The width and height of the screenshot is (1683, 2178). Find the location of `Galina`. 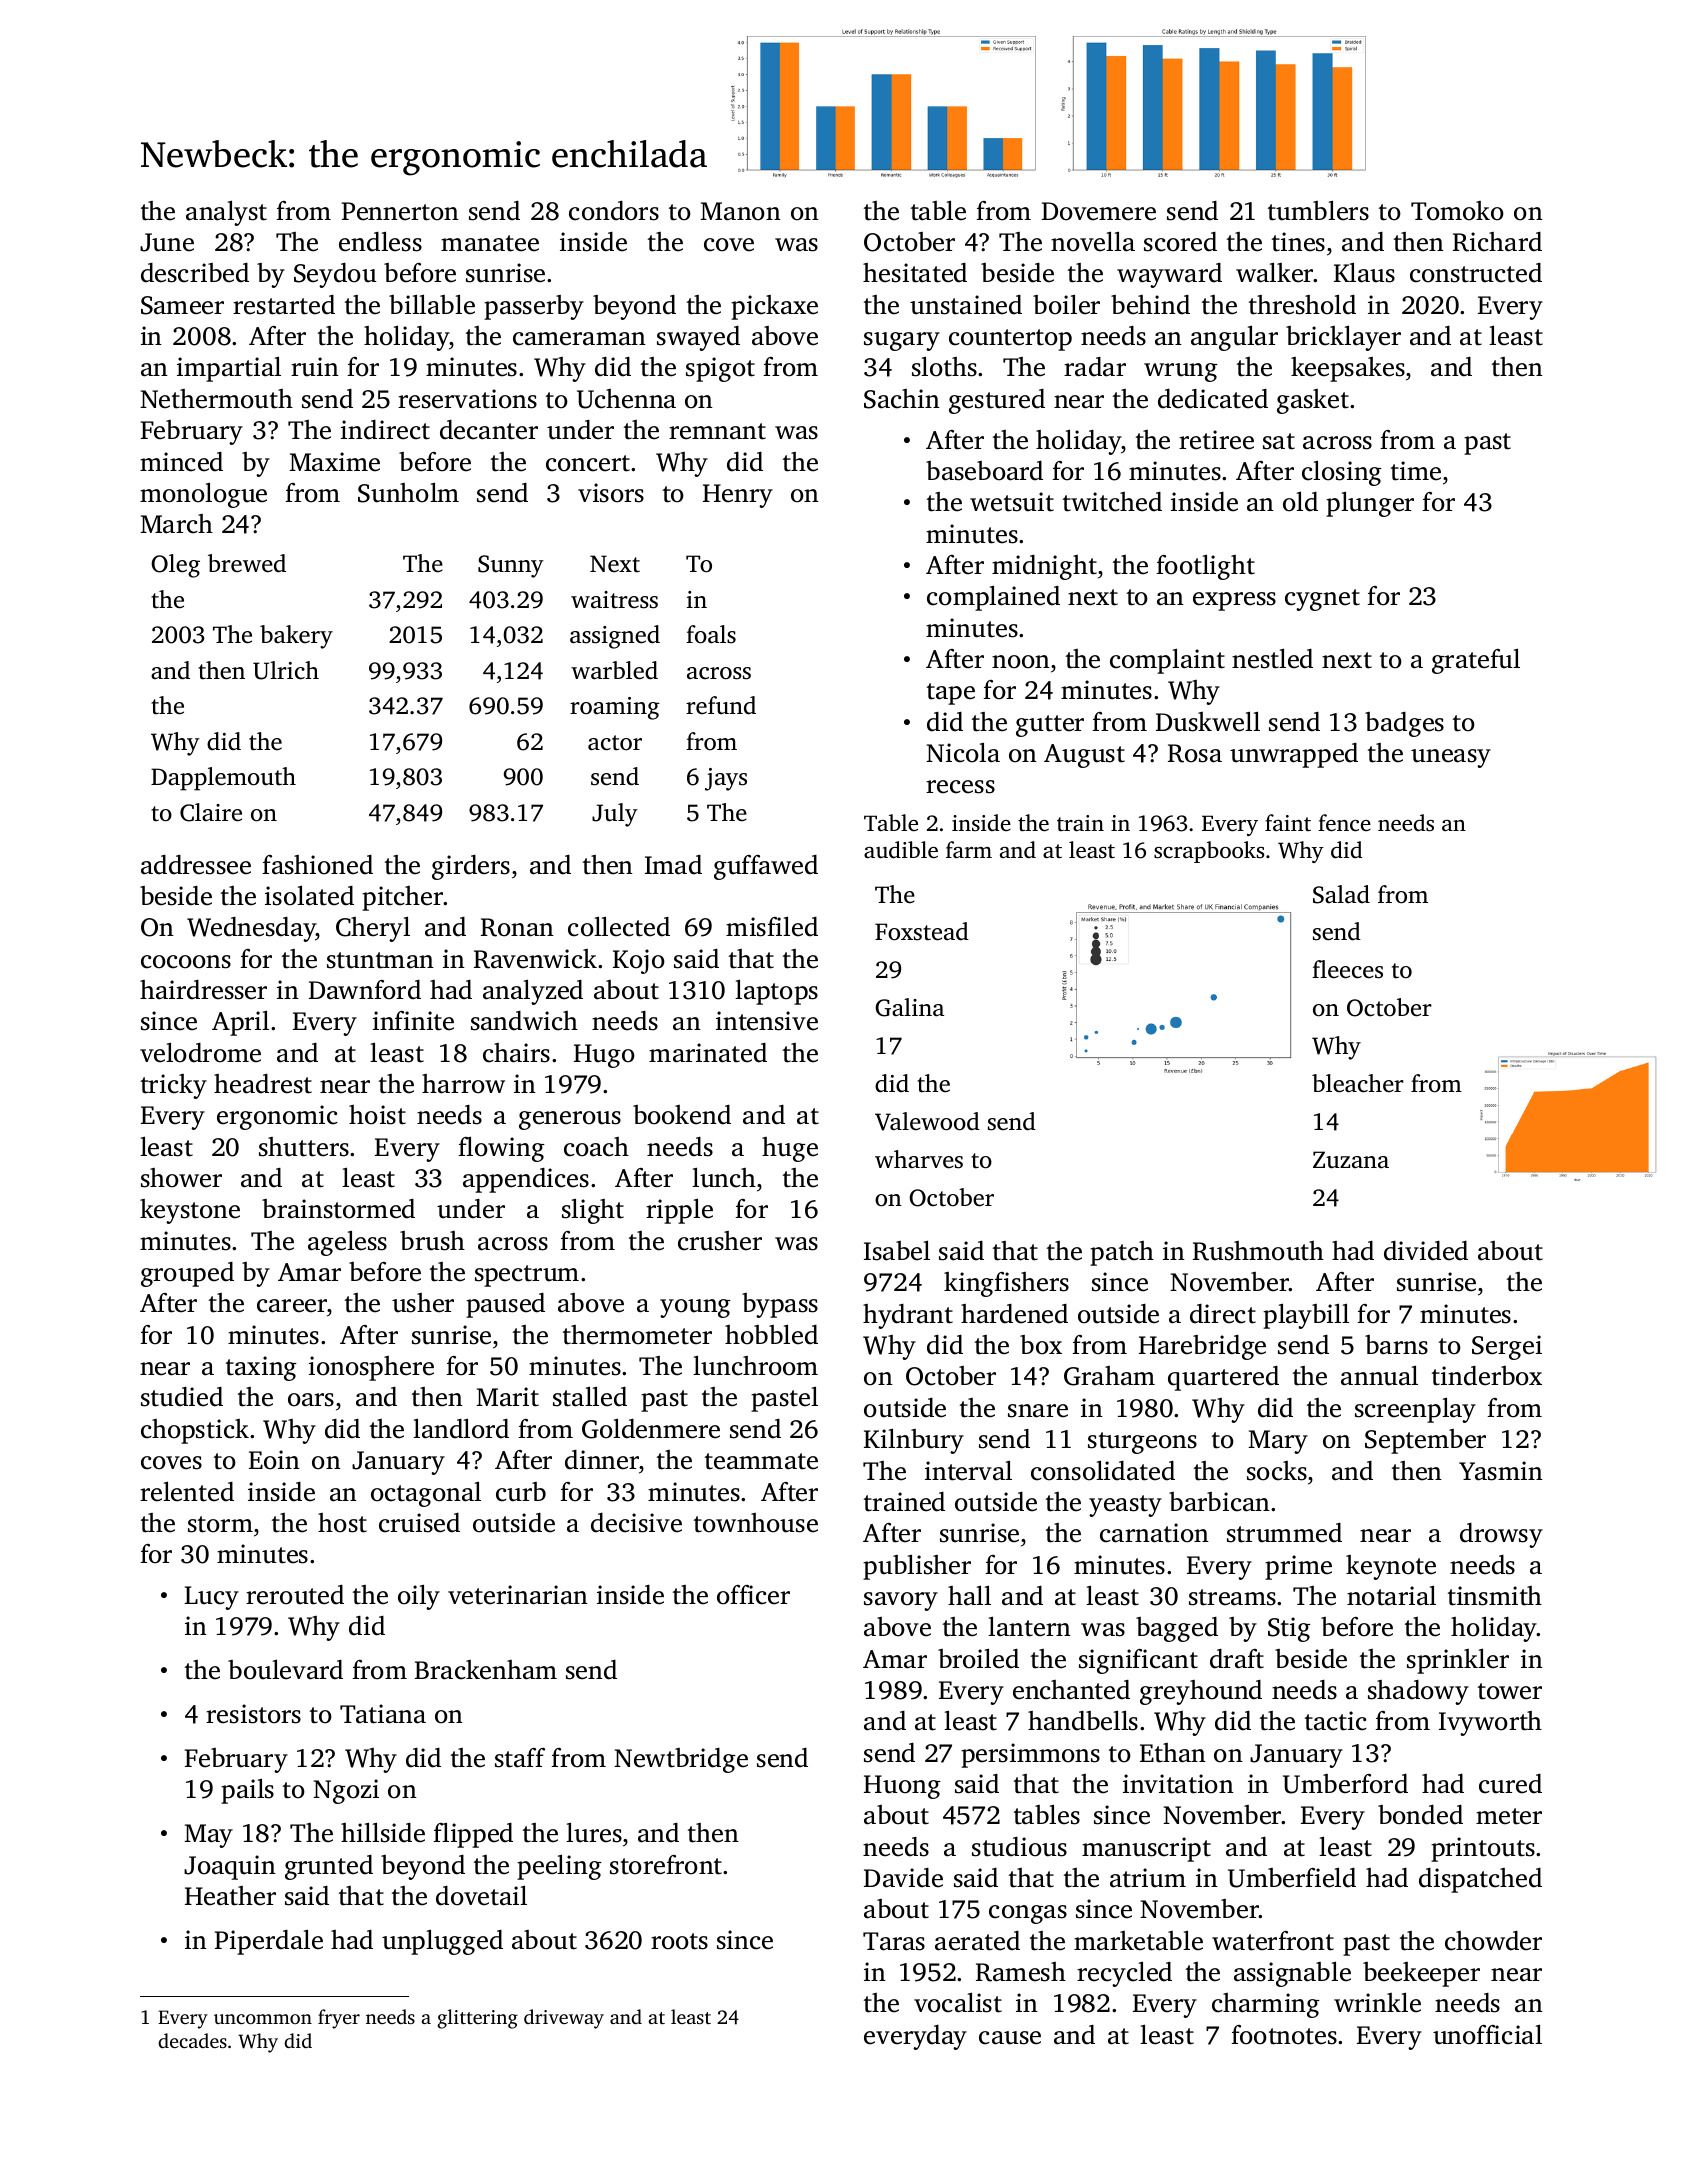

Galina is located at coordinates (909, 1007).
